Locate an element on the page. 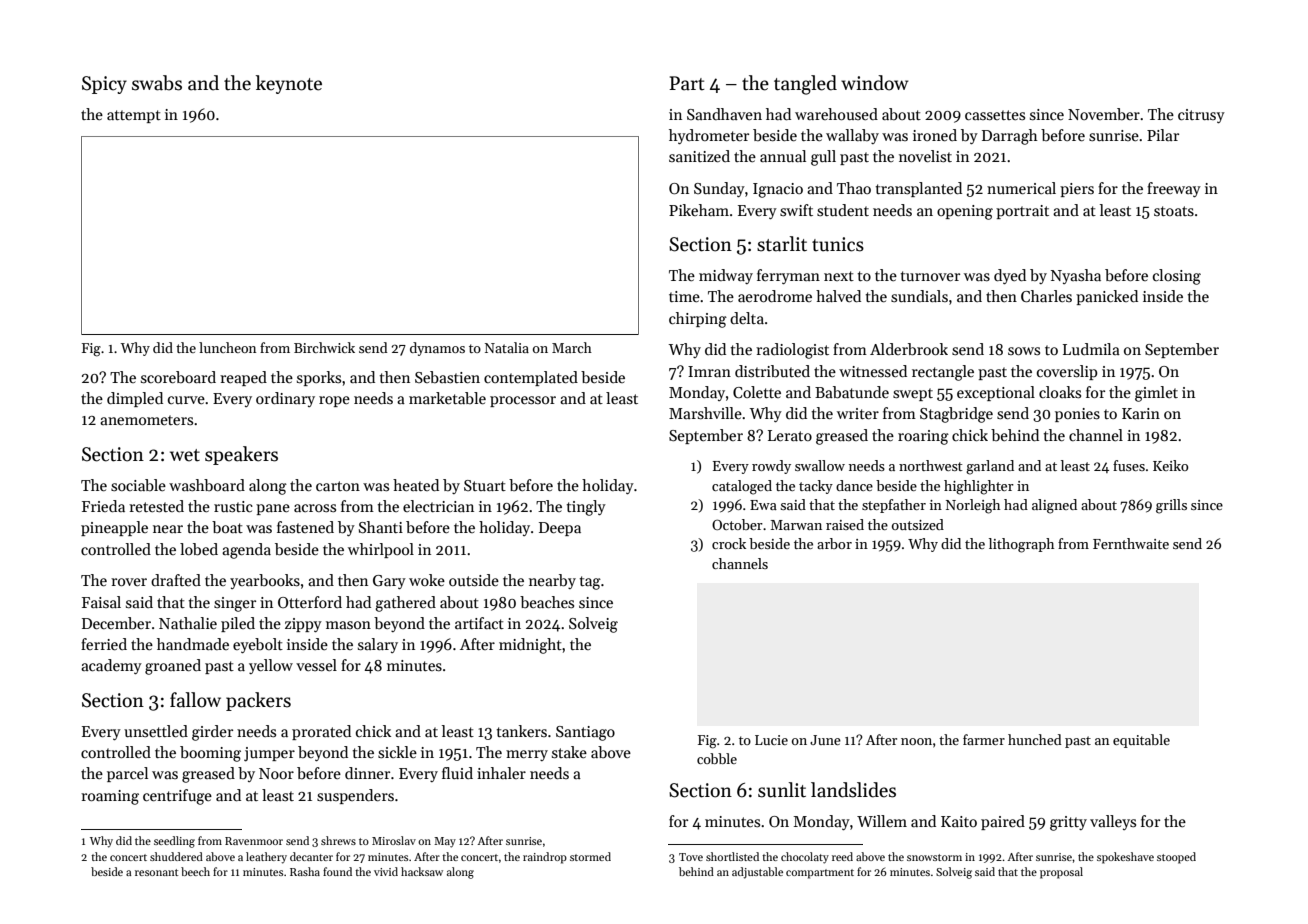  scoreboard is located at coordinates (178, 377).
